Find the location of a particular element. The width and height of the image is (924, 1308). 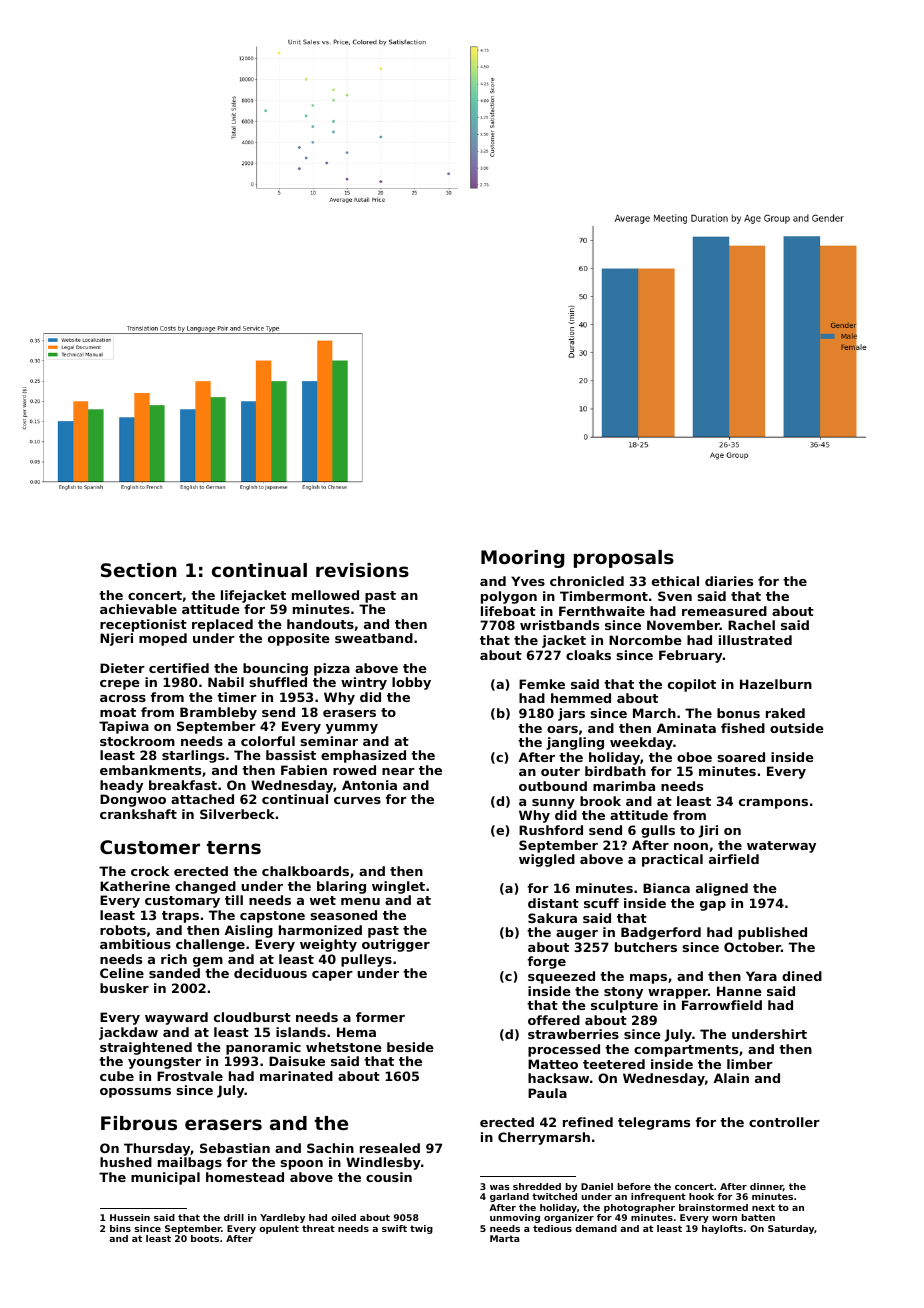

Mooring is located at coordinates (522, 559).
